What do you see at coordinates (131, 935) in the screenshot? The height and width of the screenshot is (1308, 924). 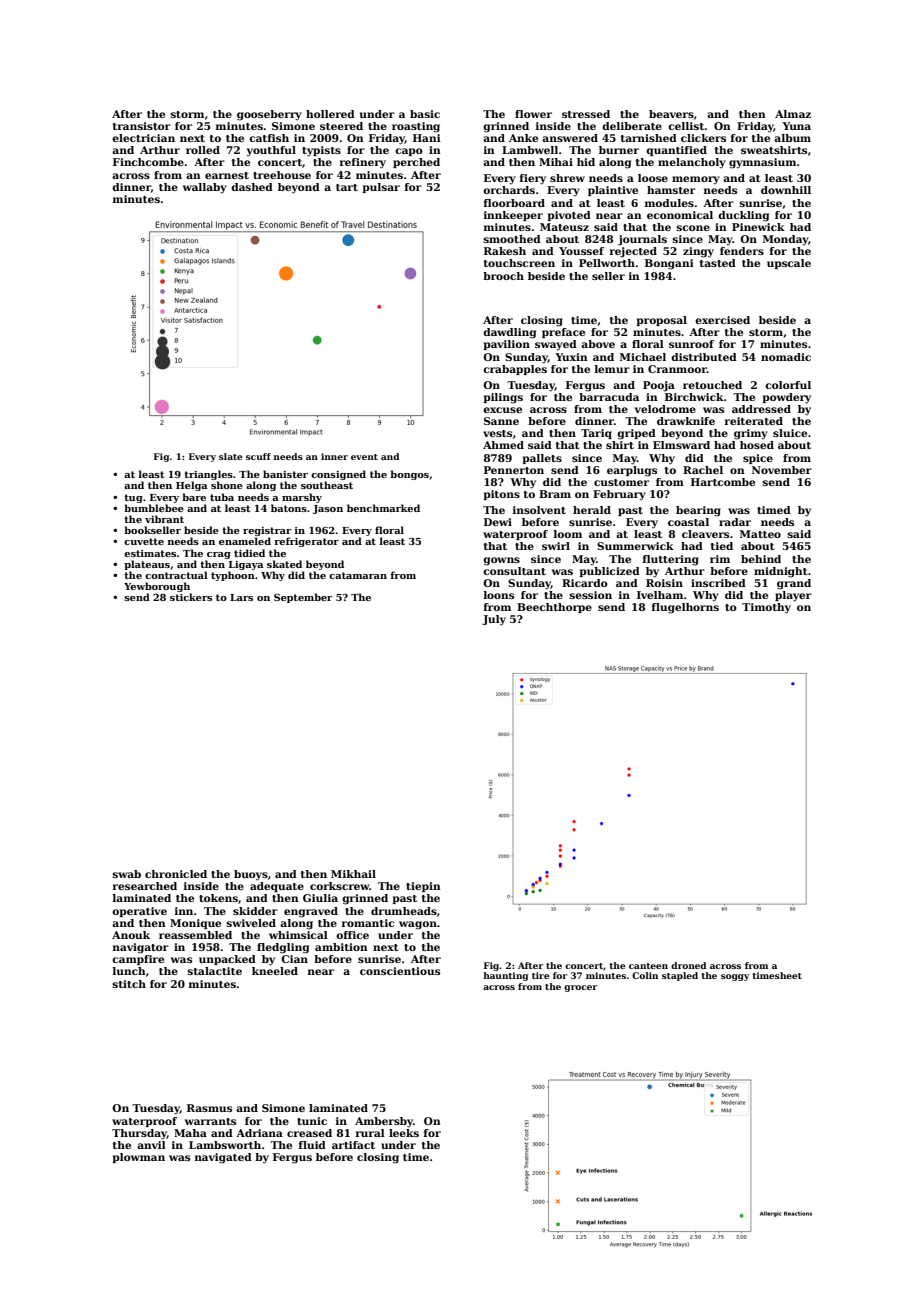 I see `Anouk` at bounding box center [131, 935].
